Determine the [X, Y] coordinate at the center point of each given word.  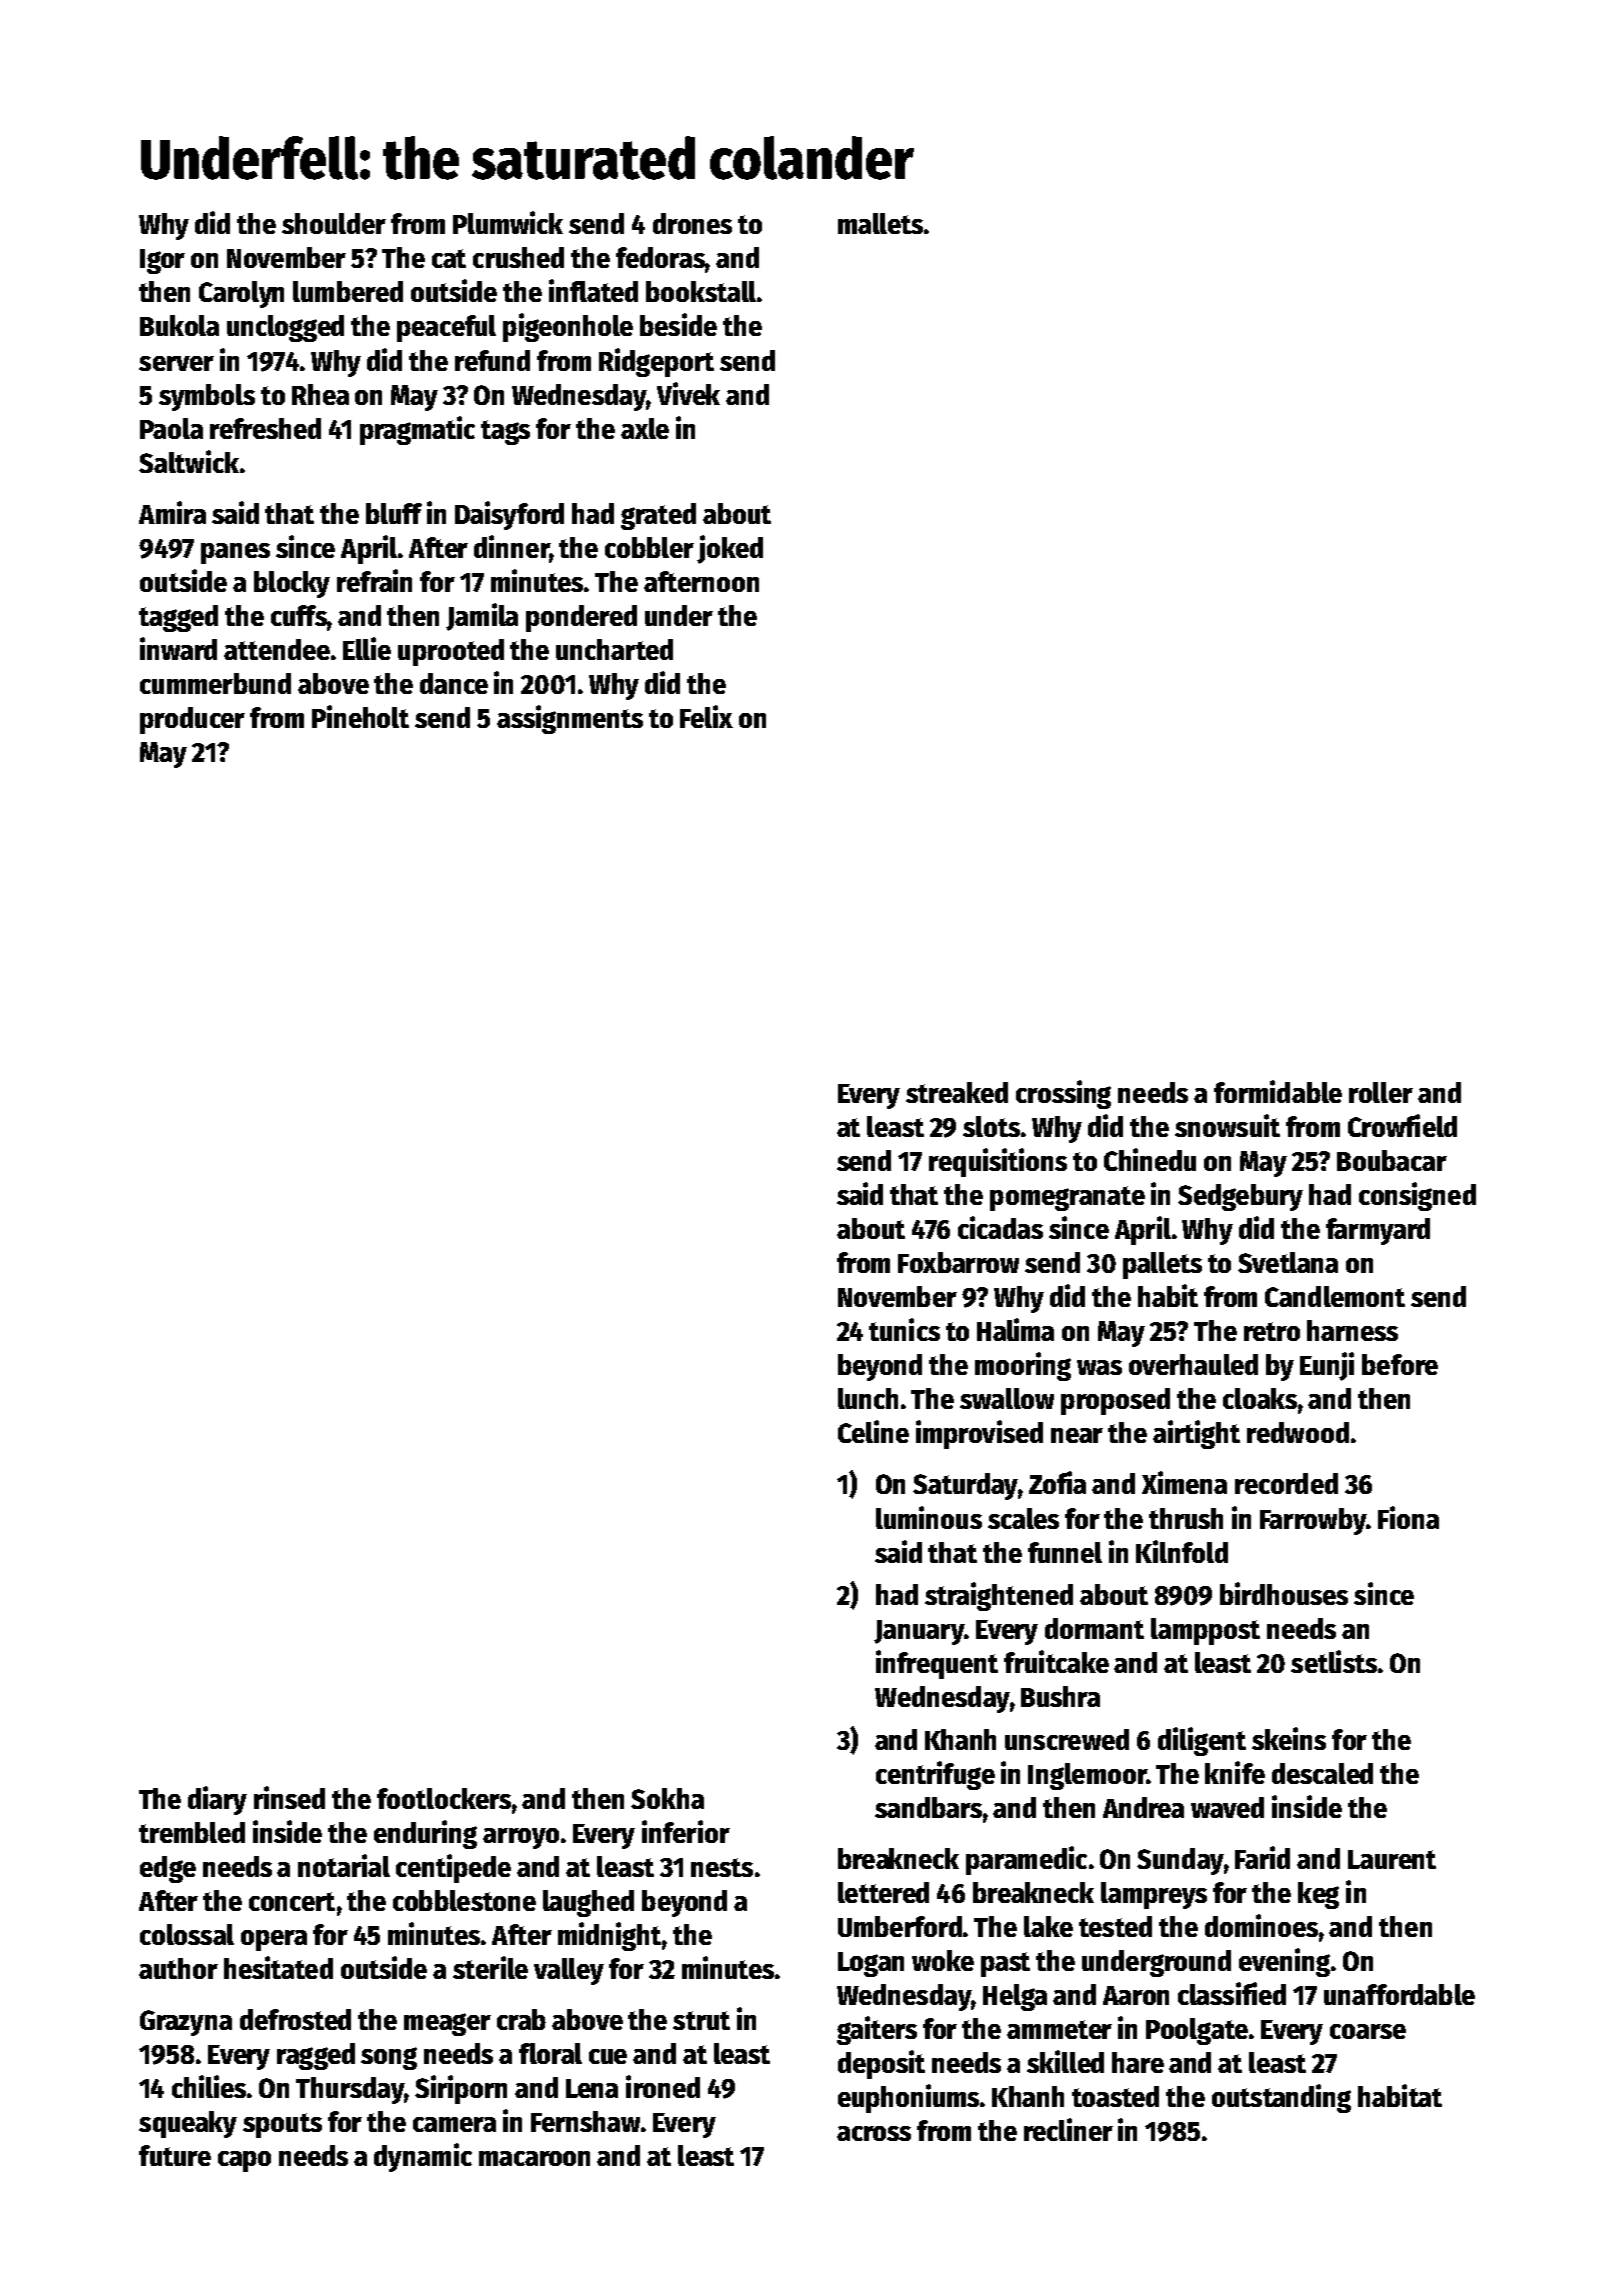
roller [1381, 1092]
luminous [929, 1517]
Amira [172, 512]
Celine [873, 1431]
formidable [1278, 1091]
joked [730, 549]
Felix [706, 716]
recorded [1286, 1483]
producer [192, 720]
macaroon [534, 2158]
